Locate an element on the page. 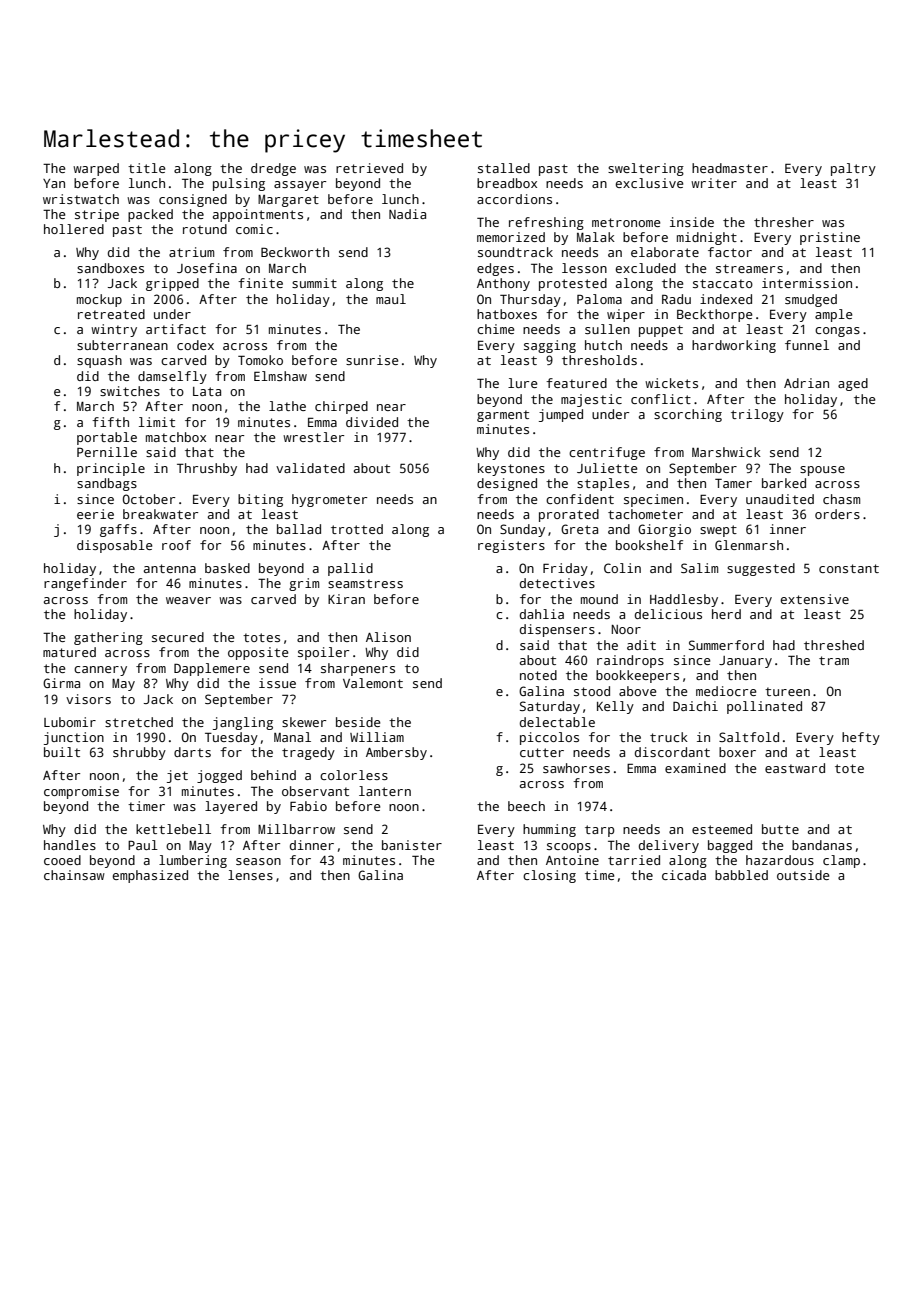  examined is located at coordinates (695, 768).
